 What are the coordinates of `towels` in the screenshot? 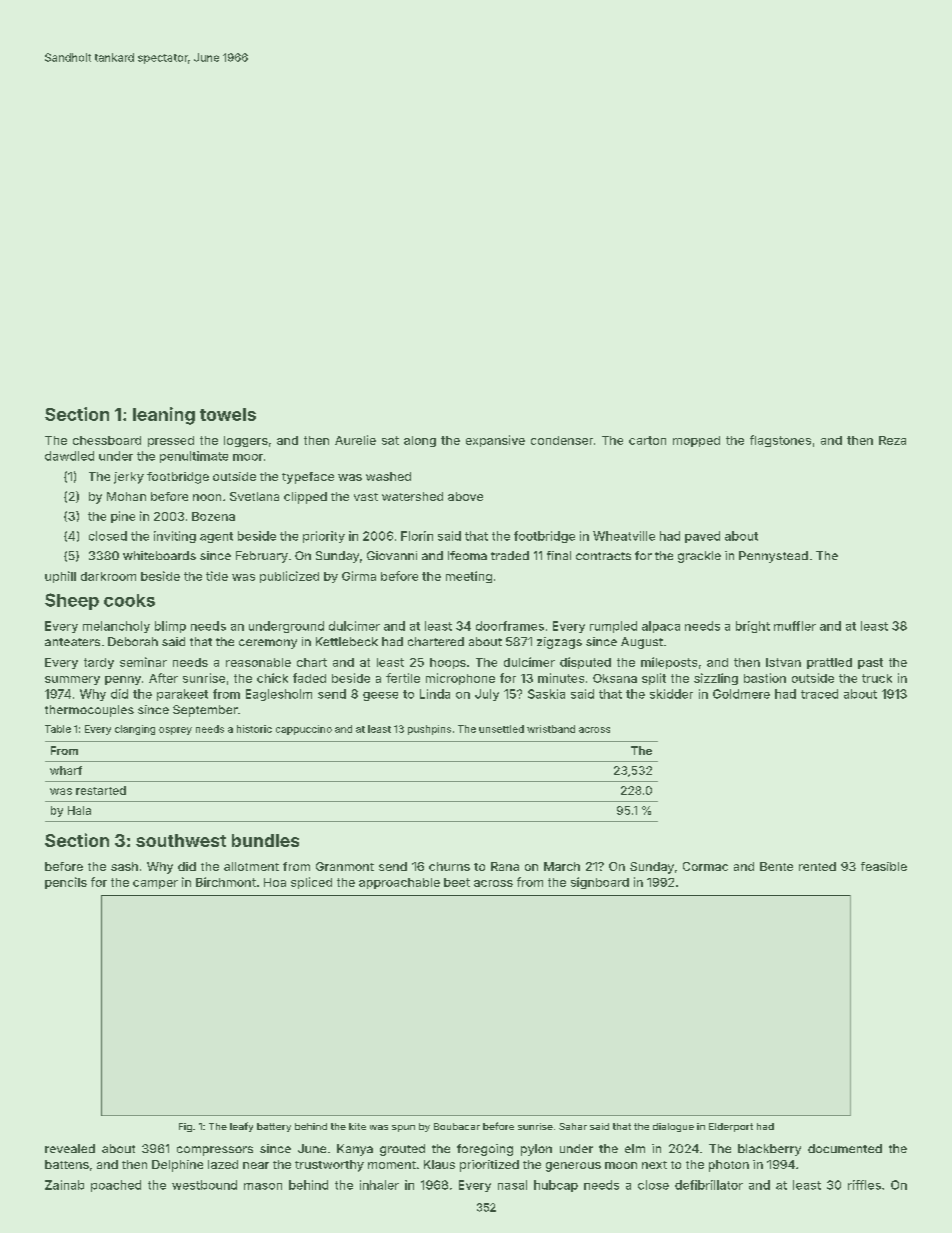 It's located at (228, 414).
